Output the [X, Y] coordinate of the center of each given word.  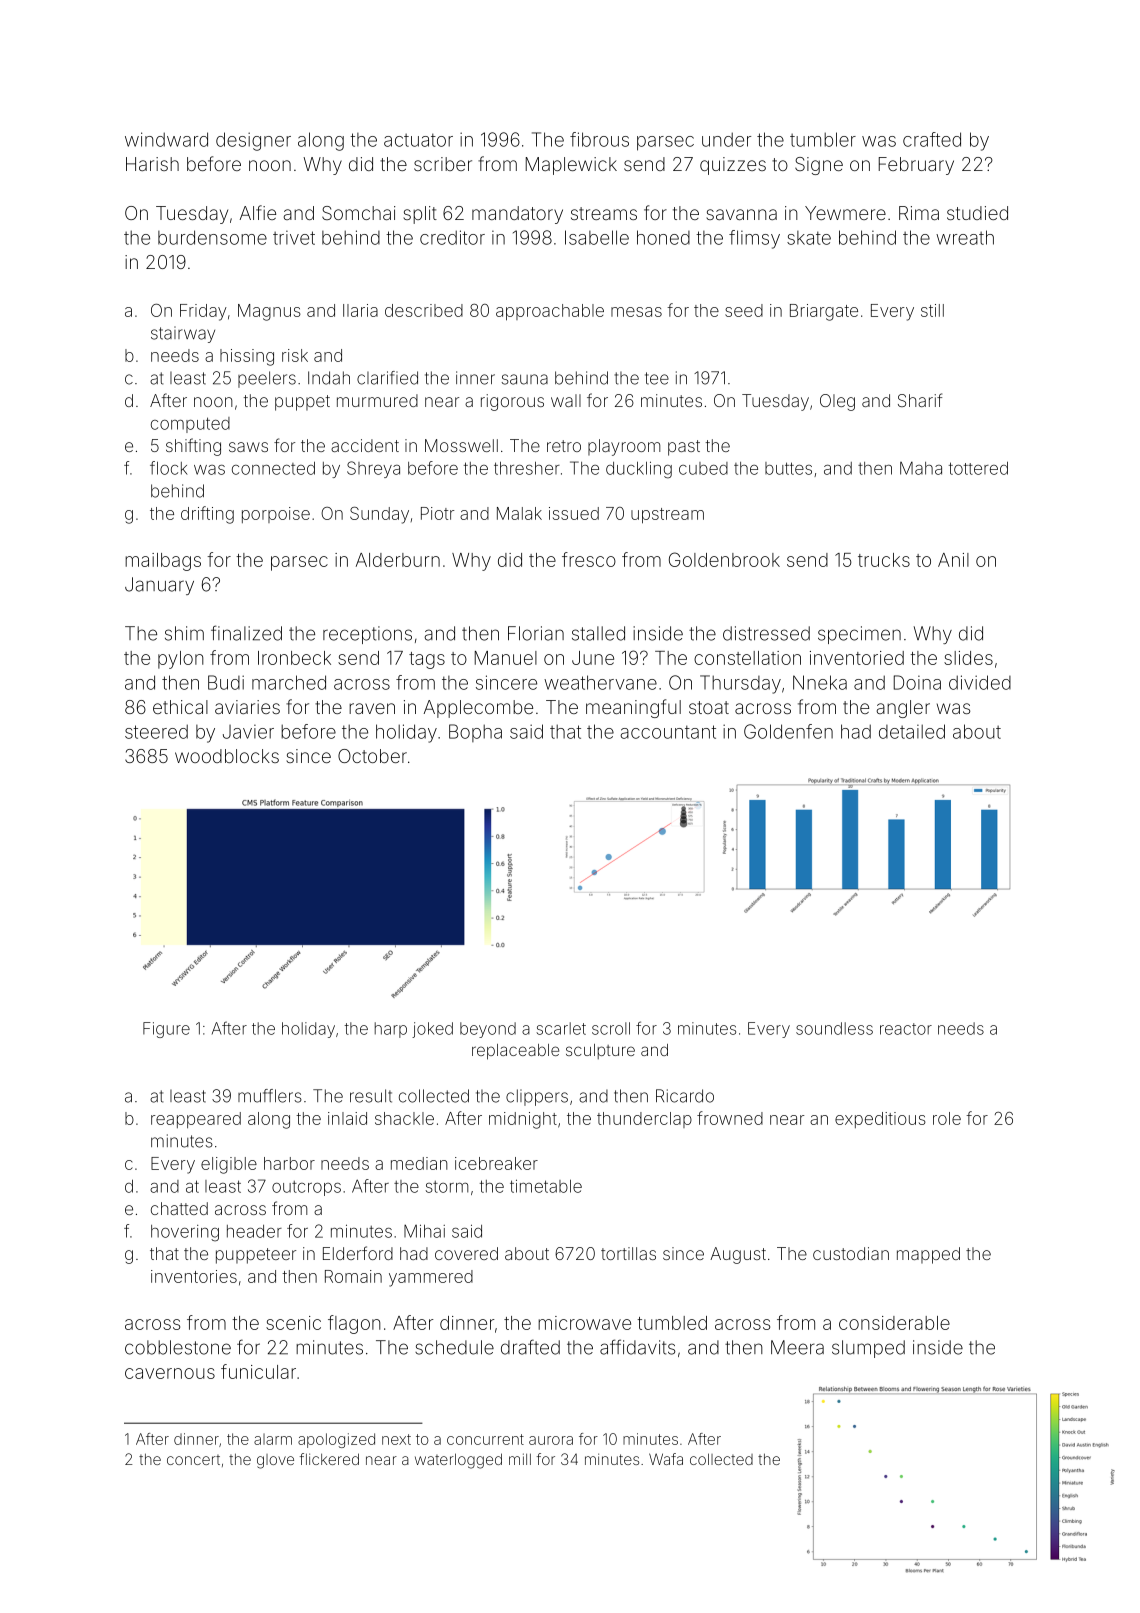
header [254, 1231]
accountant [668, 732]
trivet [294, 237]
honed [663, 237]
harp [391, 1030]
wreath [965, 237]
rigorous [512, 402]
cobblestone [178, 1347]
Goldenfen [788, 731]
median [419, 1163]
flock [169, 468]
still [932, 310]
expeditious [880, 1120]
